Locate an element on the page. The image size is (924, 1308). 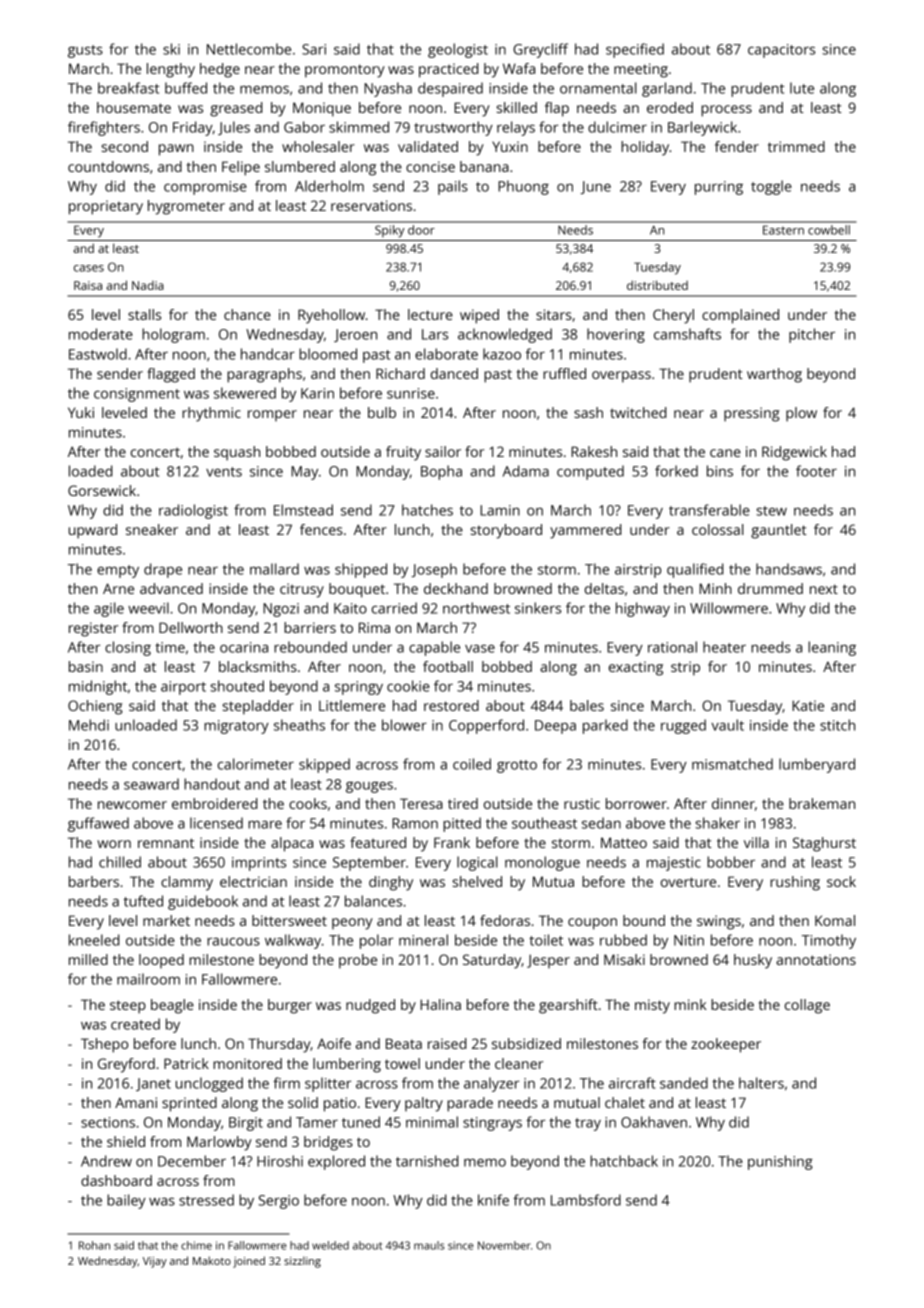
Dellworth is located at coordinates (191, 627).
